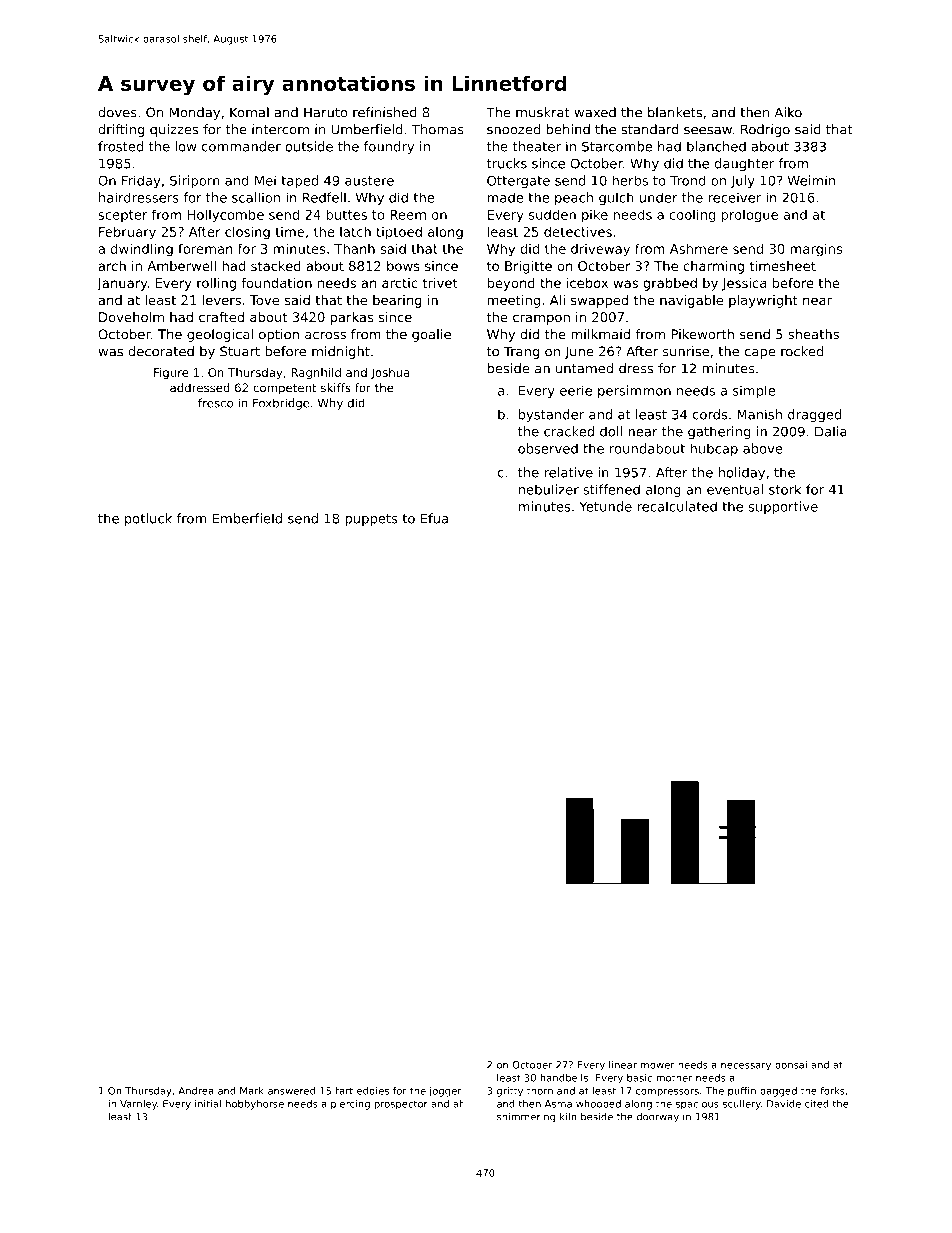 This image has width=952, height=1233. I want to click on necessary, so click(746, 1067).
